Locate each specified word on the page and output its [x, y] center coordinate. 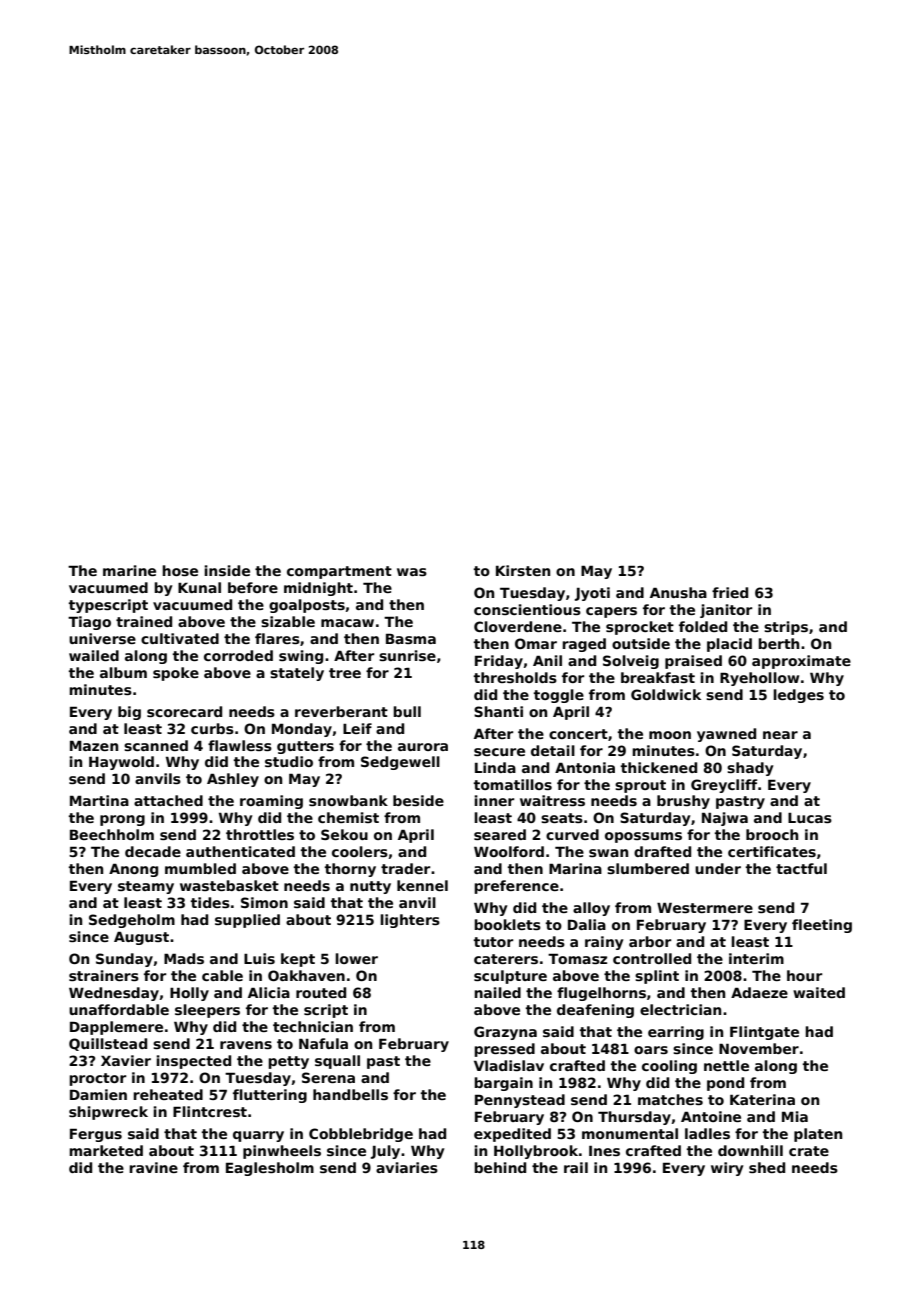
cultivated [180, 638]
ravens [246, 1045]
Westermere [705, 908]
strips [786, 628]
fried [730, 592]
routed [321, 992]
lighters [410, 921]
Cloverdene [518, 626]
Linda [495, 767]
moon [670, 735]
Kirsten [523, 570]
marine [129, 570]
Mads [184, 958]
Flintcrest [210, 1111]
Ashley [233, 780]
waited [819, 992]
